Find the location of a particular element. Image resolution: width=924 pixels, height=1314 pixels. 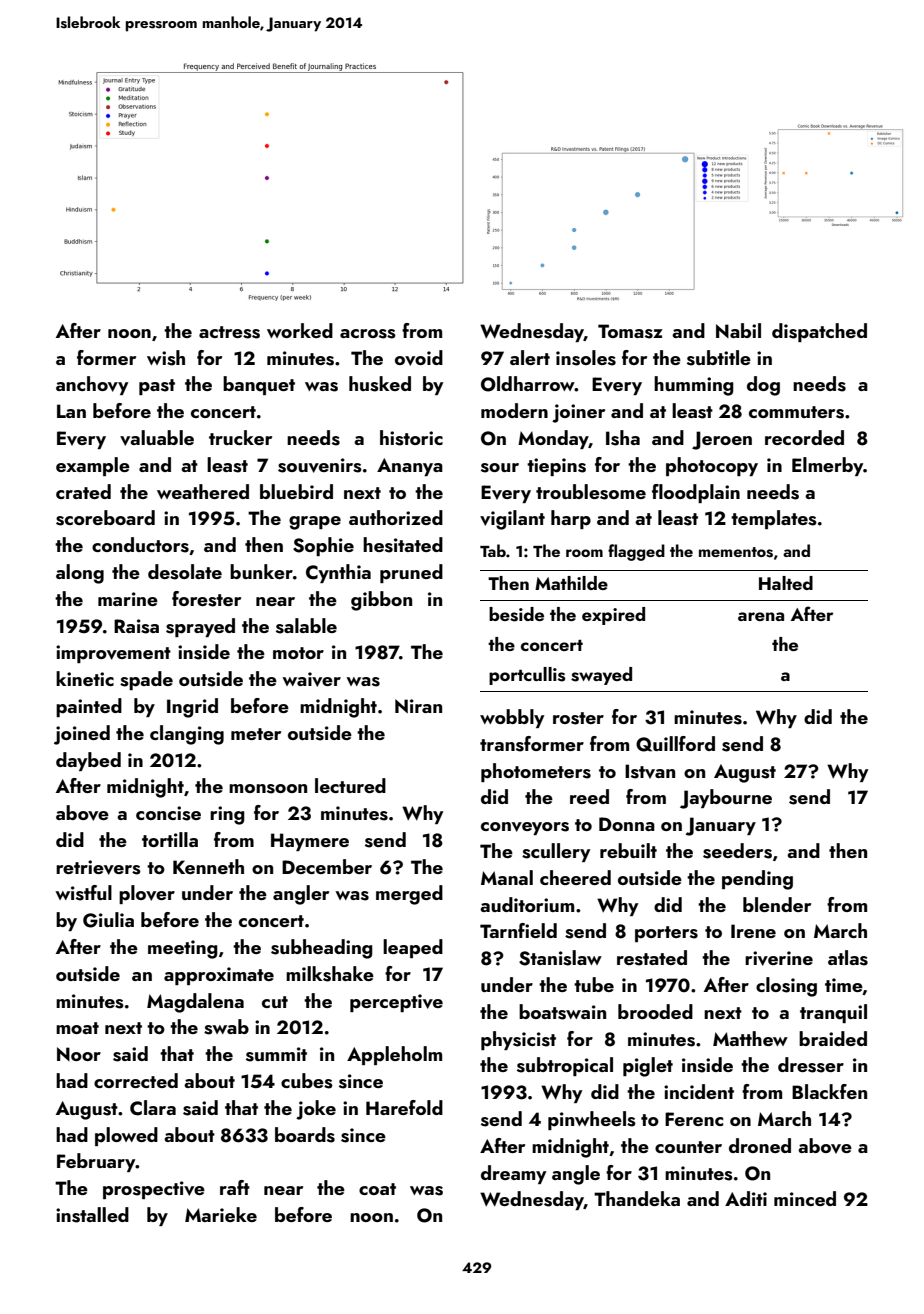

arena is located at coordinates (761, 616).
